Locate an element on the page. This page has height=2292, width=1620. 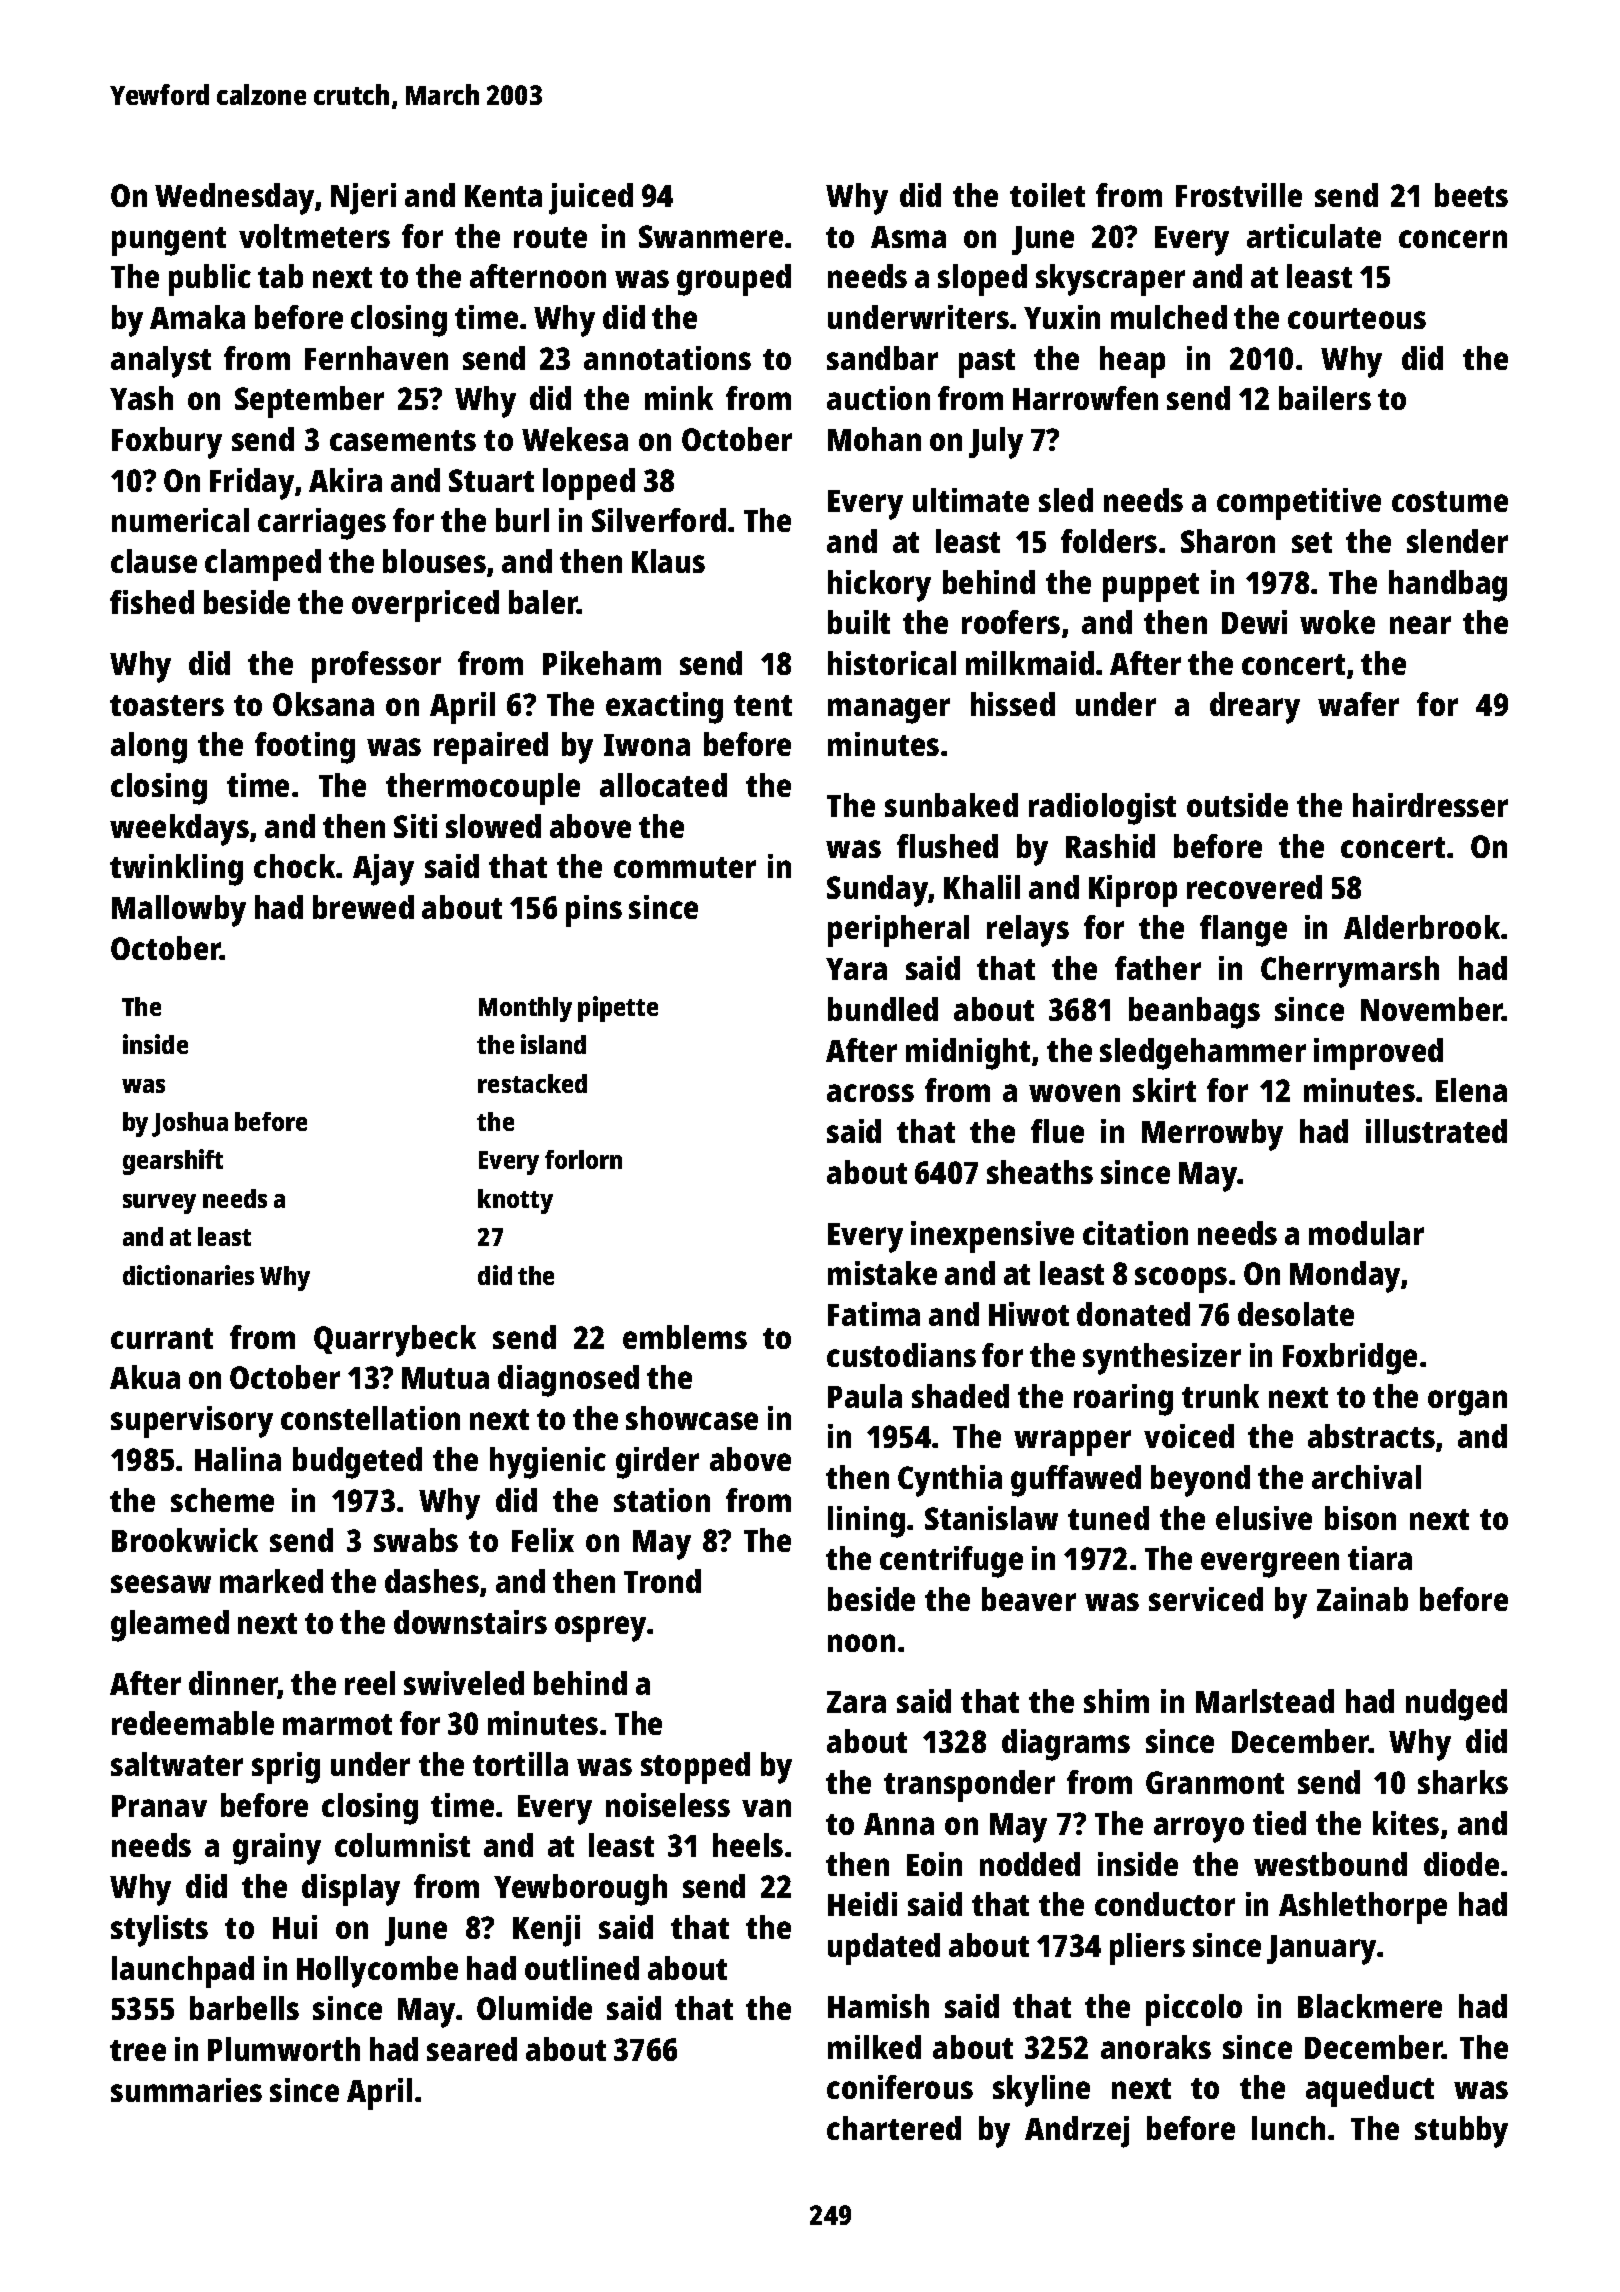
stylists is located at coordinates (159, 1931).
